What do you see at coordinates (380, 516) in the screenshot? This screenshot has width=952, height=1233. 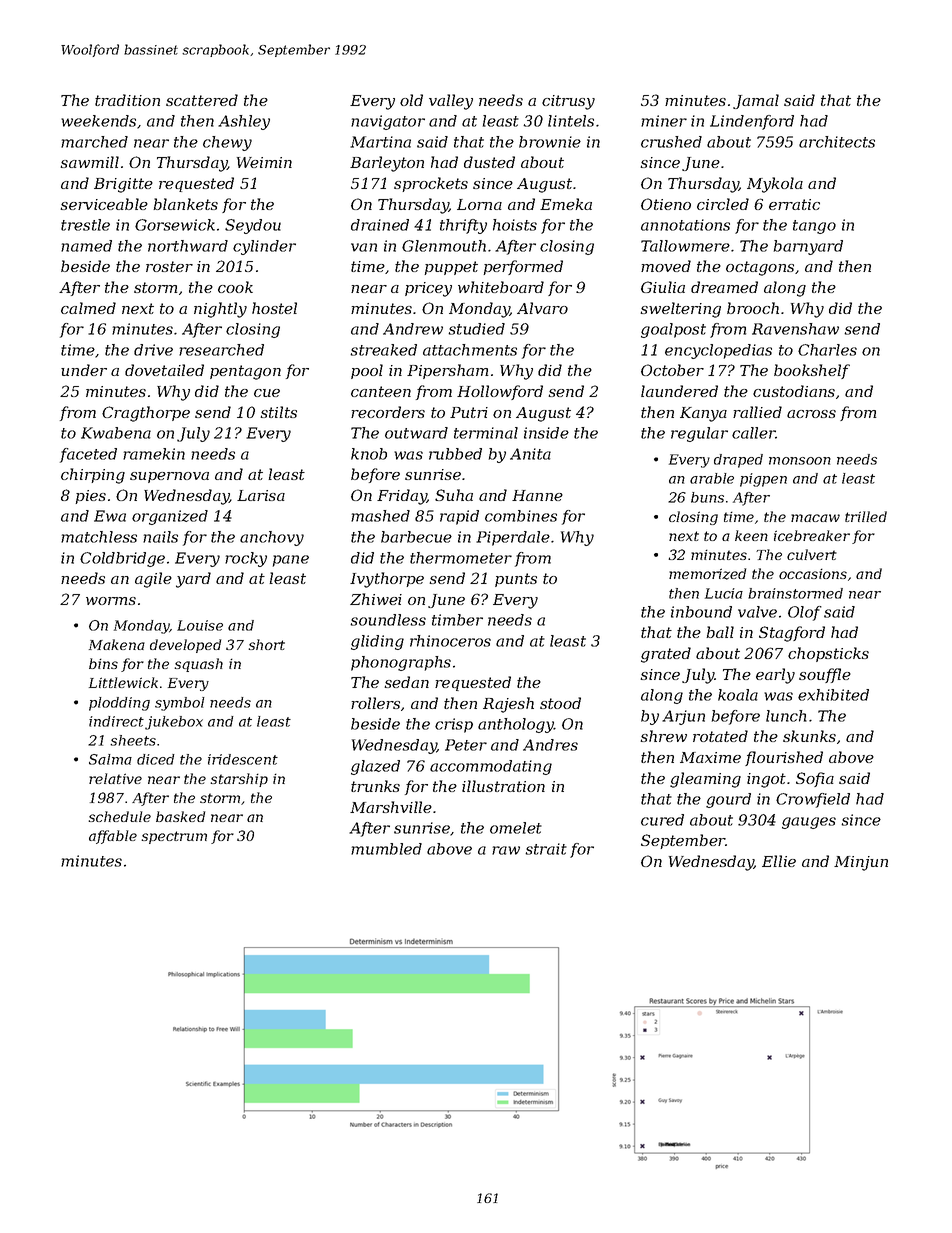 I see `mashed` at bounding box center [380, 516].
